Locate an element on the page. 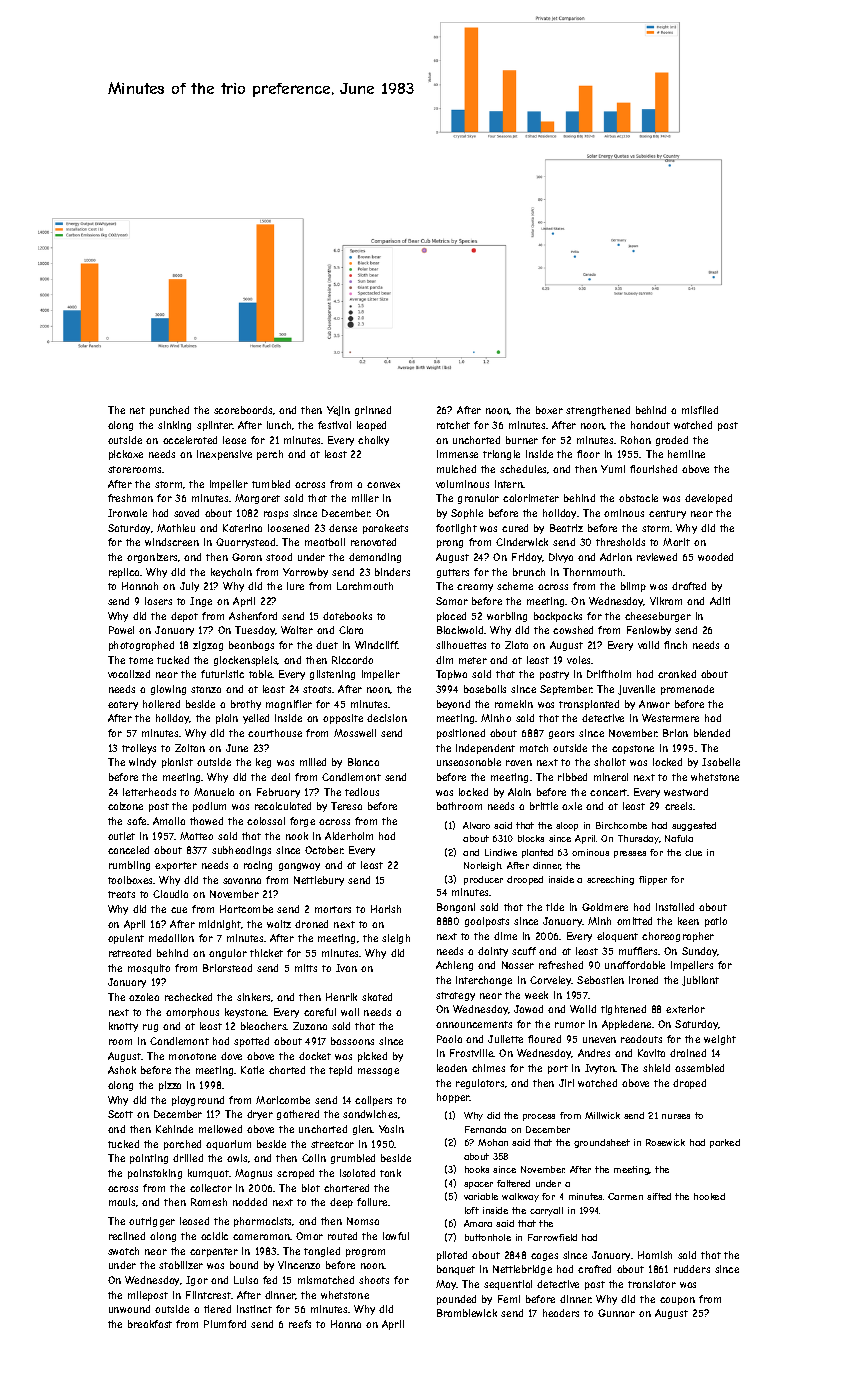 The height and width of the image is (1400, 849). tank is located at coordinates (390, 1173).
